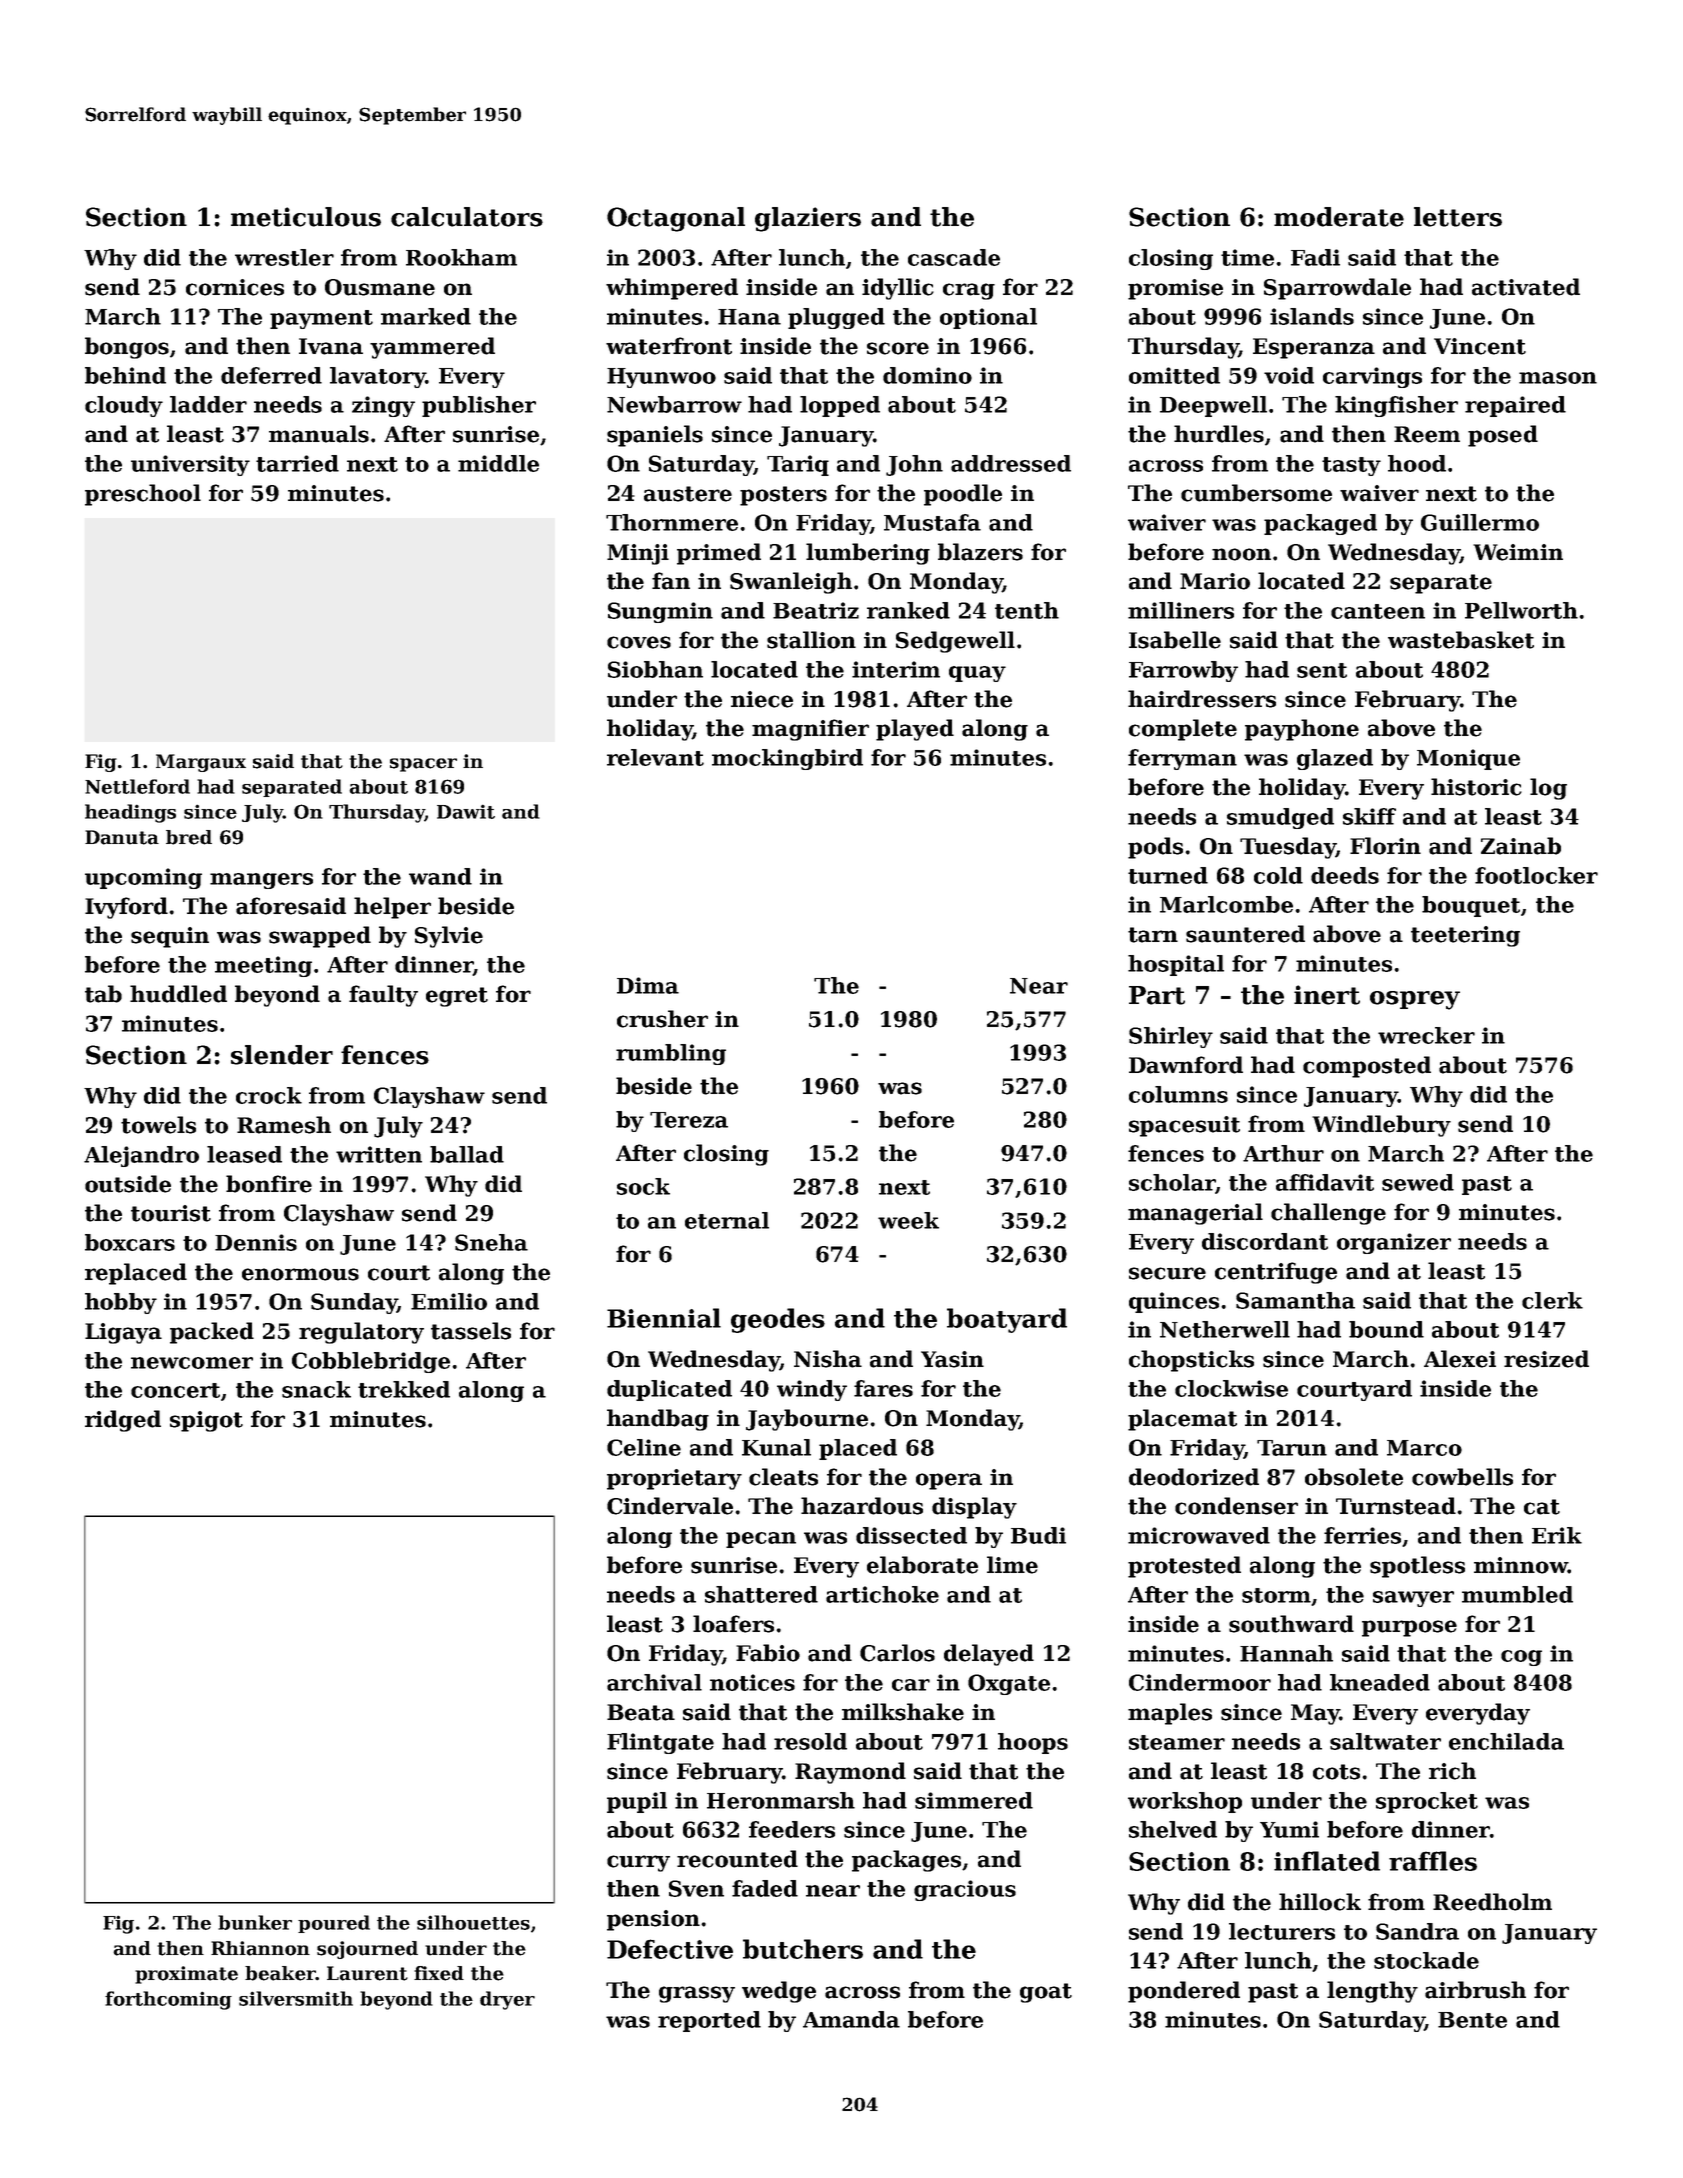 This page has width=1683, height=2178. What do you see at coordinates (1465, 936) in the page?
I see `teetering` at bounding box center [1465, 936].
